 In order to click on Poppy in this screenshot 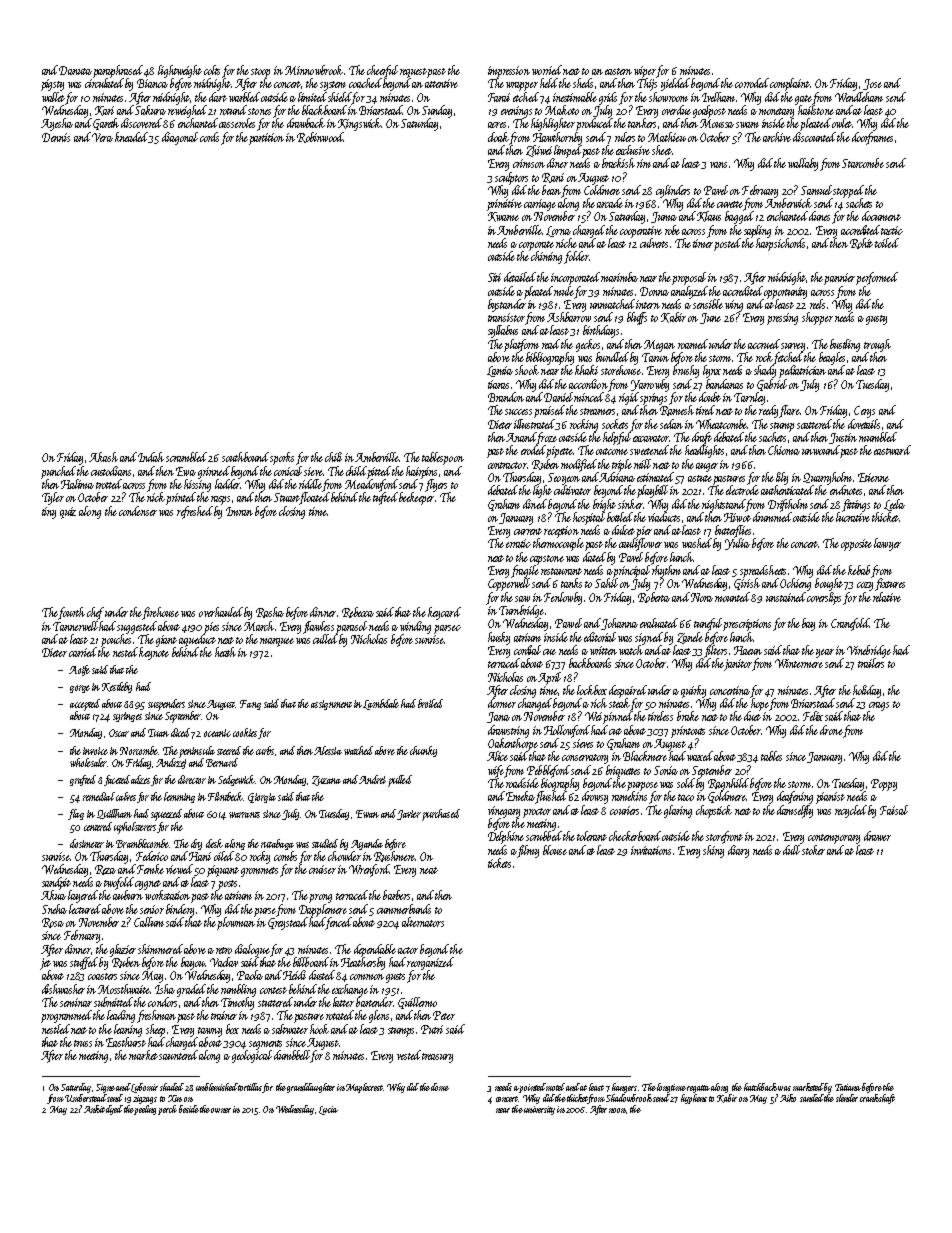, I will do `click(884, 785)`.
